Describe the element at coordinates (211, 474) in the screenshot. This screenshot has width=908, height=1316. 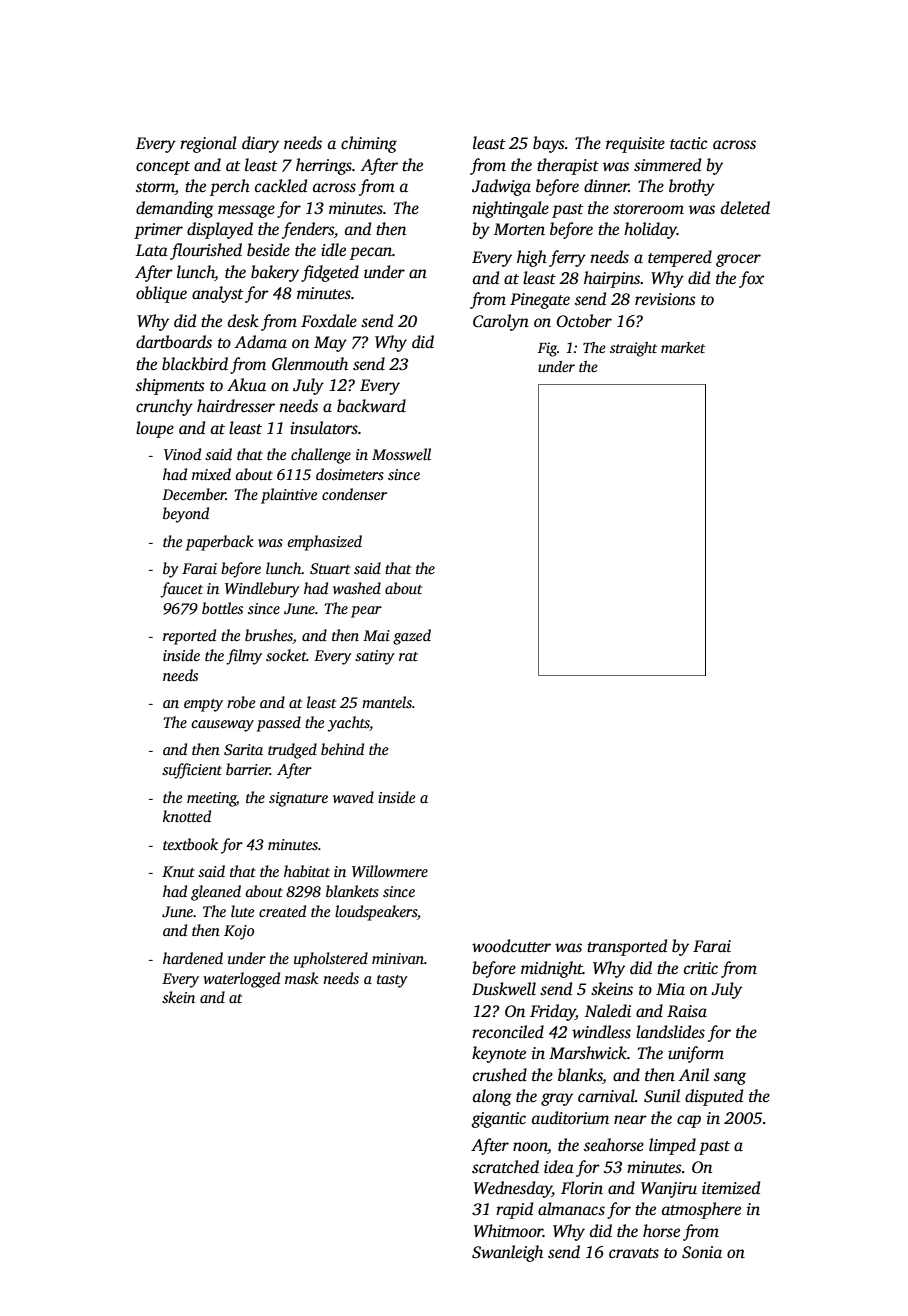
I see `mixed` at that location.
